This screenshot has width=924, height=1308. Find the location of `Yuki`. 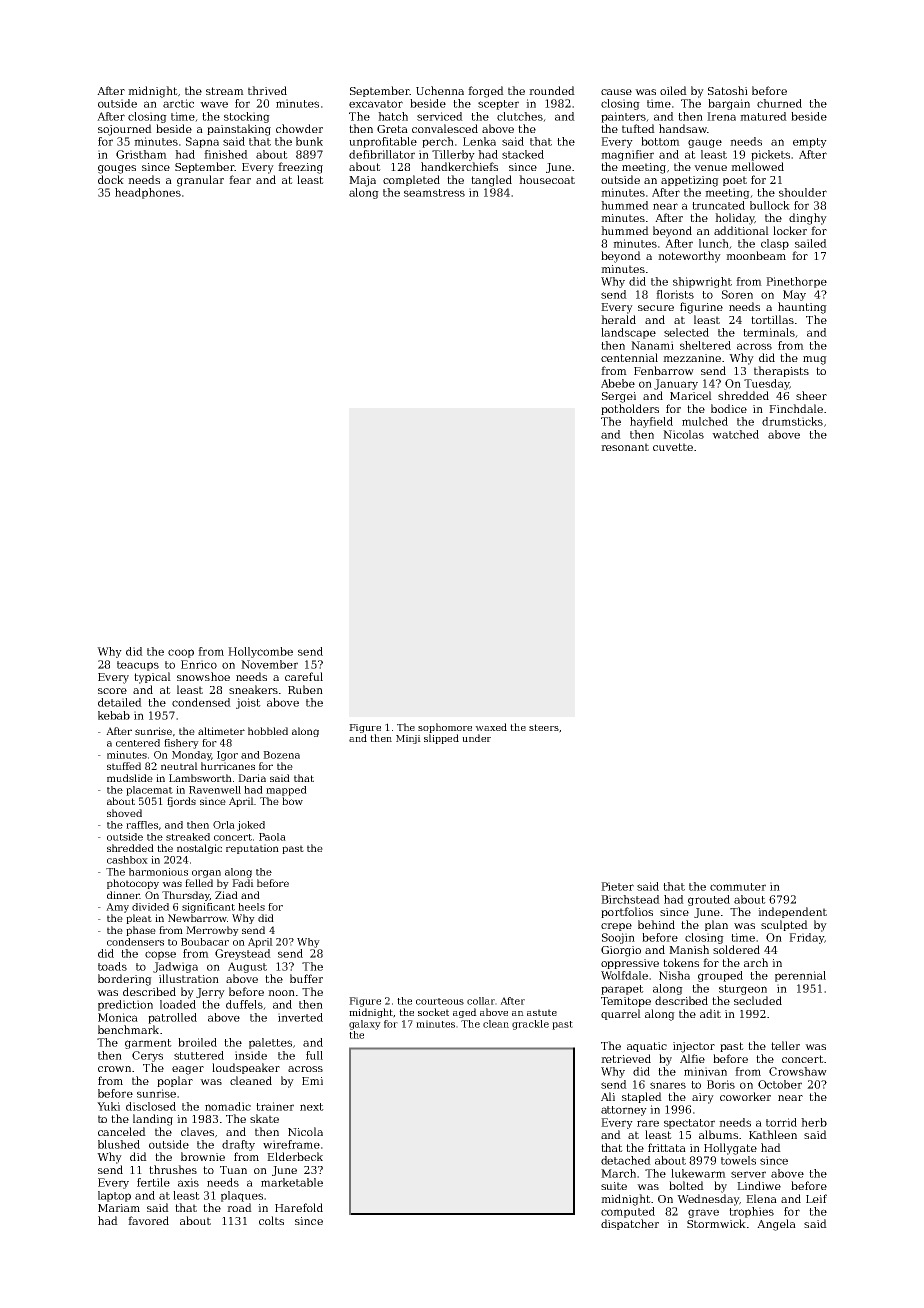

Yuki is located at coordinates (108, 1106).
